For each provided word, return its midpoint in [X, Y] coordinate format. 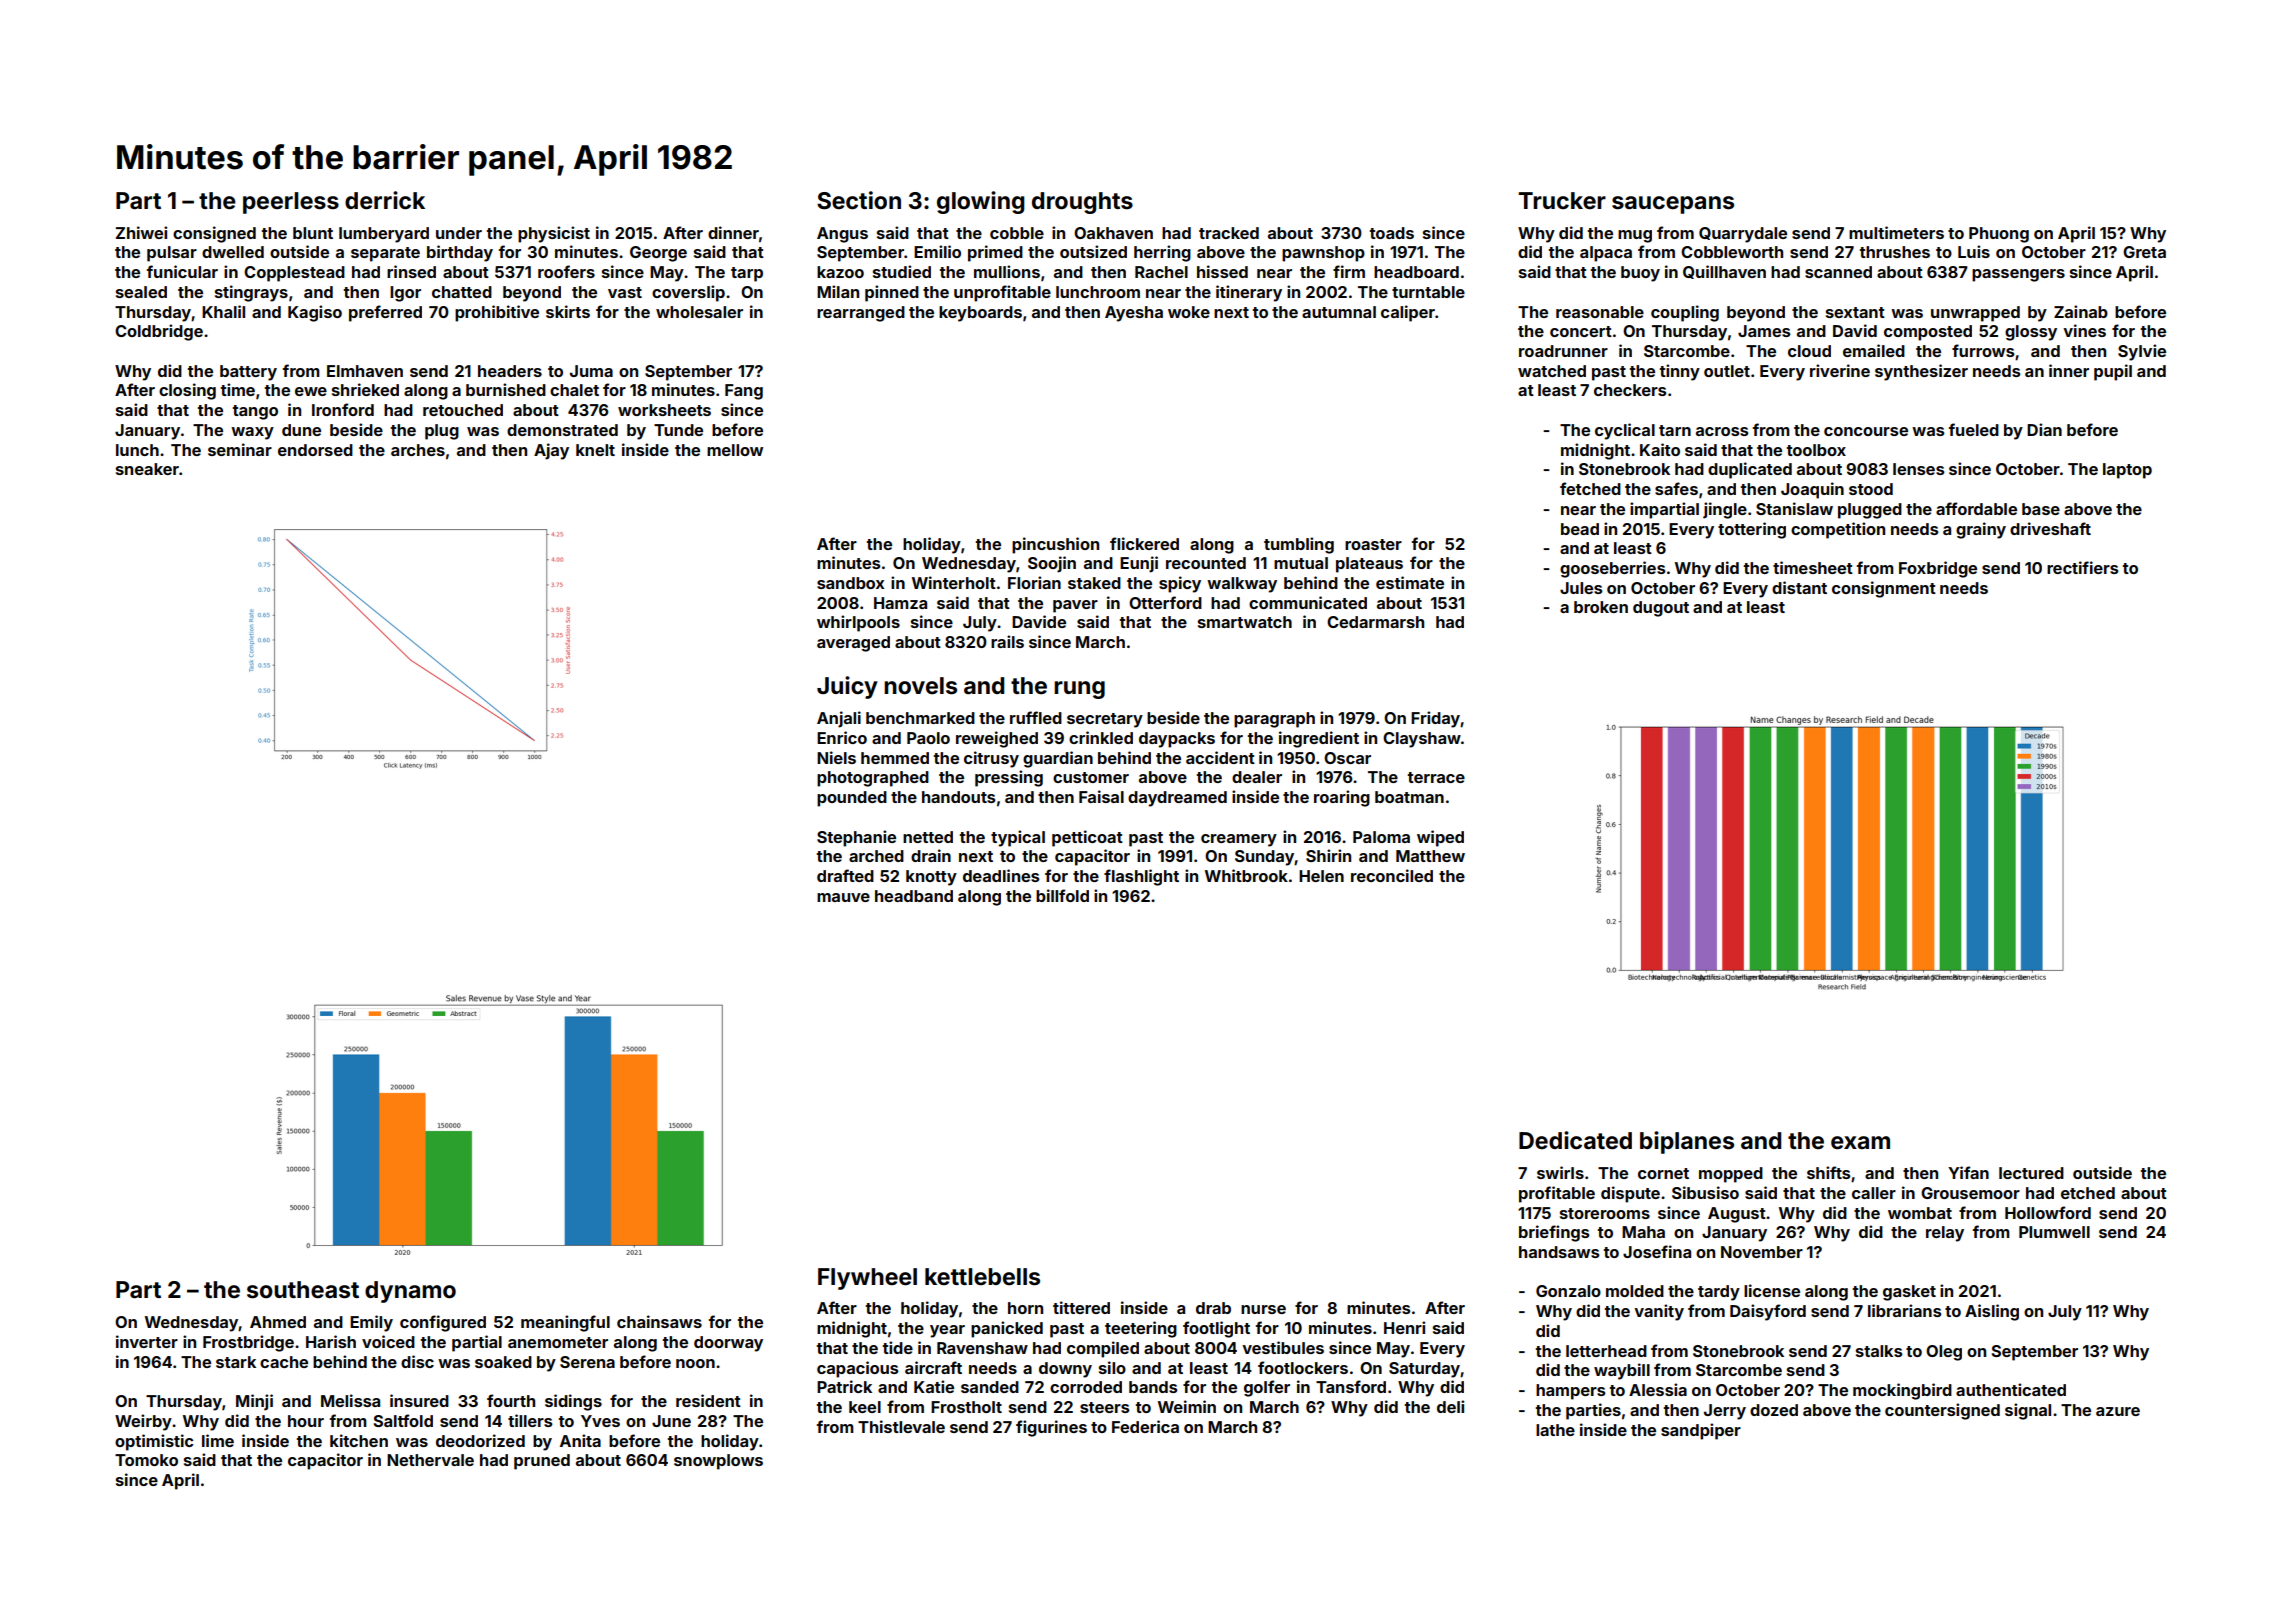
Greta [2144, 252]
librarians [1905, 1310]
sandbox [850, 583]
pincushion [1055, 545]
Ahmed [278, 1322]
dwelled [233, 252]
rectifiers [2083, 567]
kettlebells [982, 1277]
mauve [843, 897]
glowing [981, 202]
